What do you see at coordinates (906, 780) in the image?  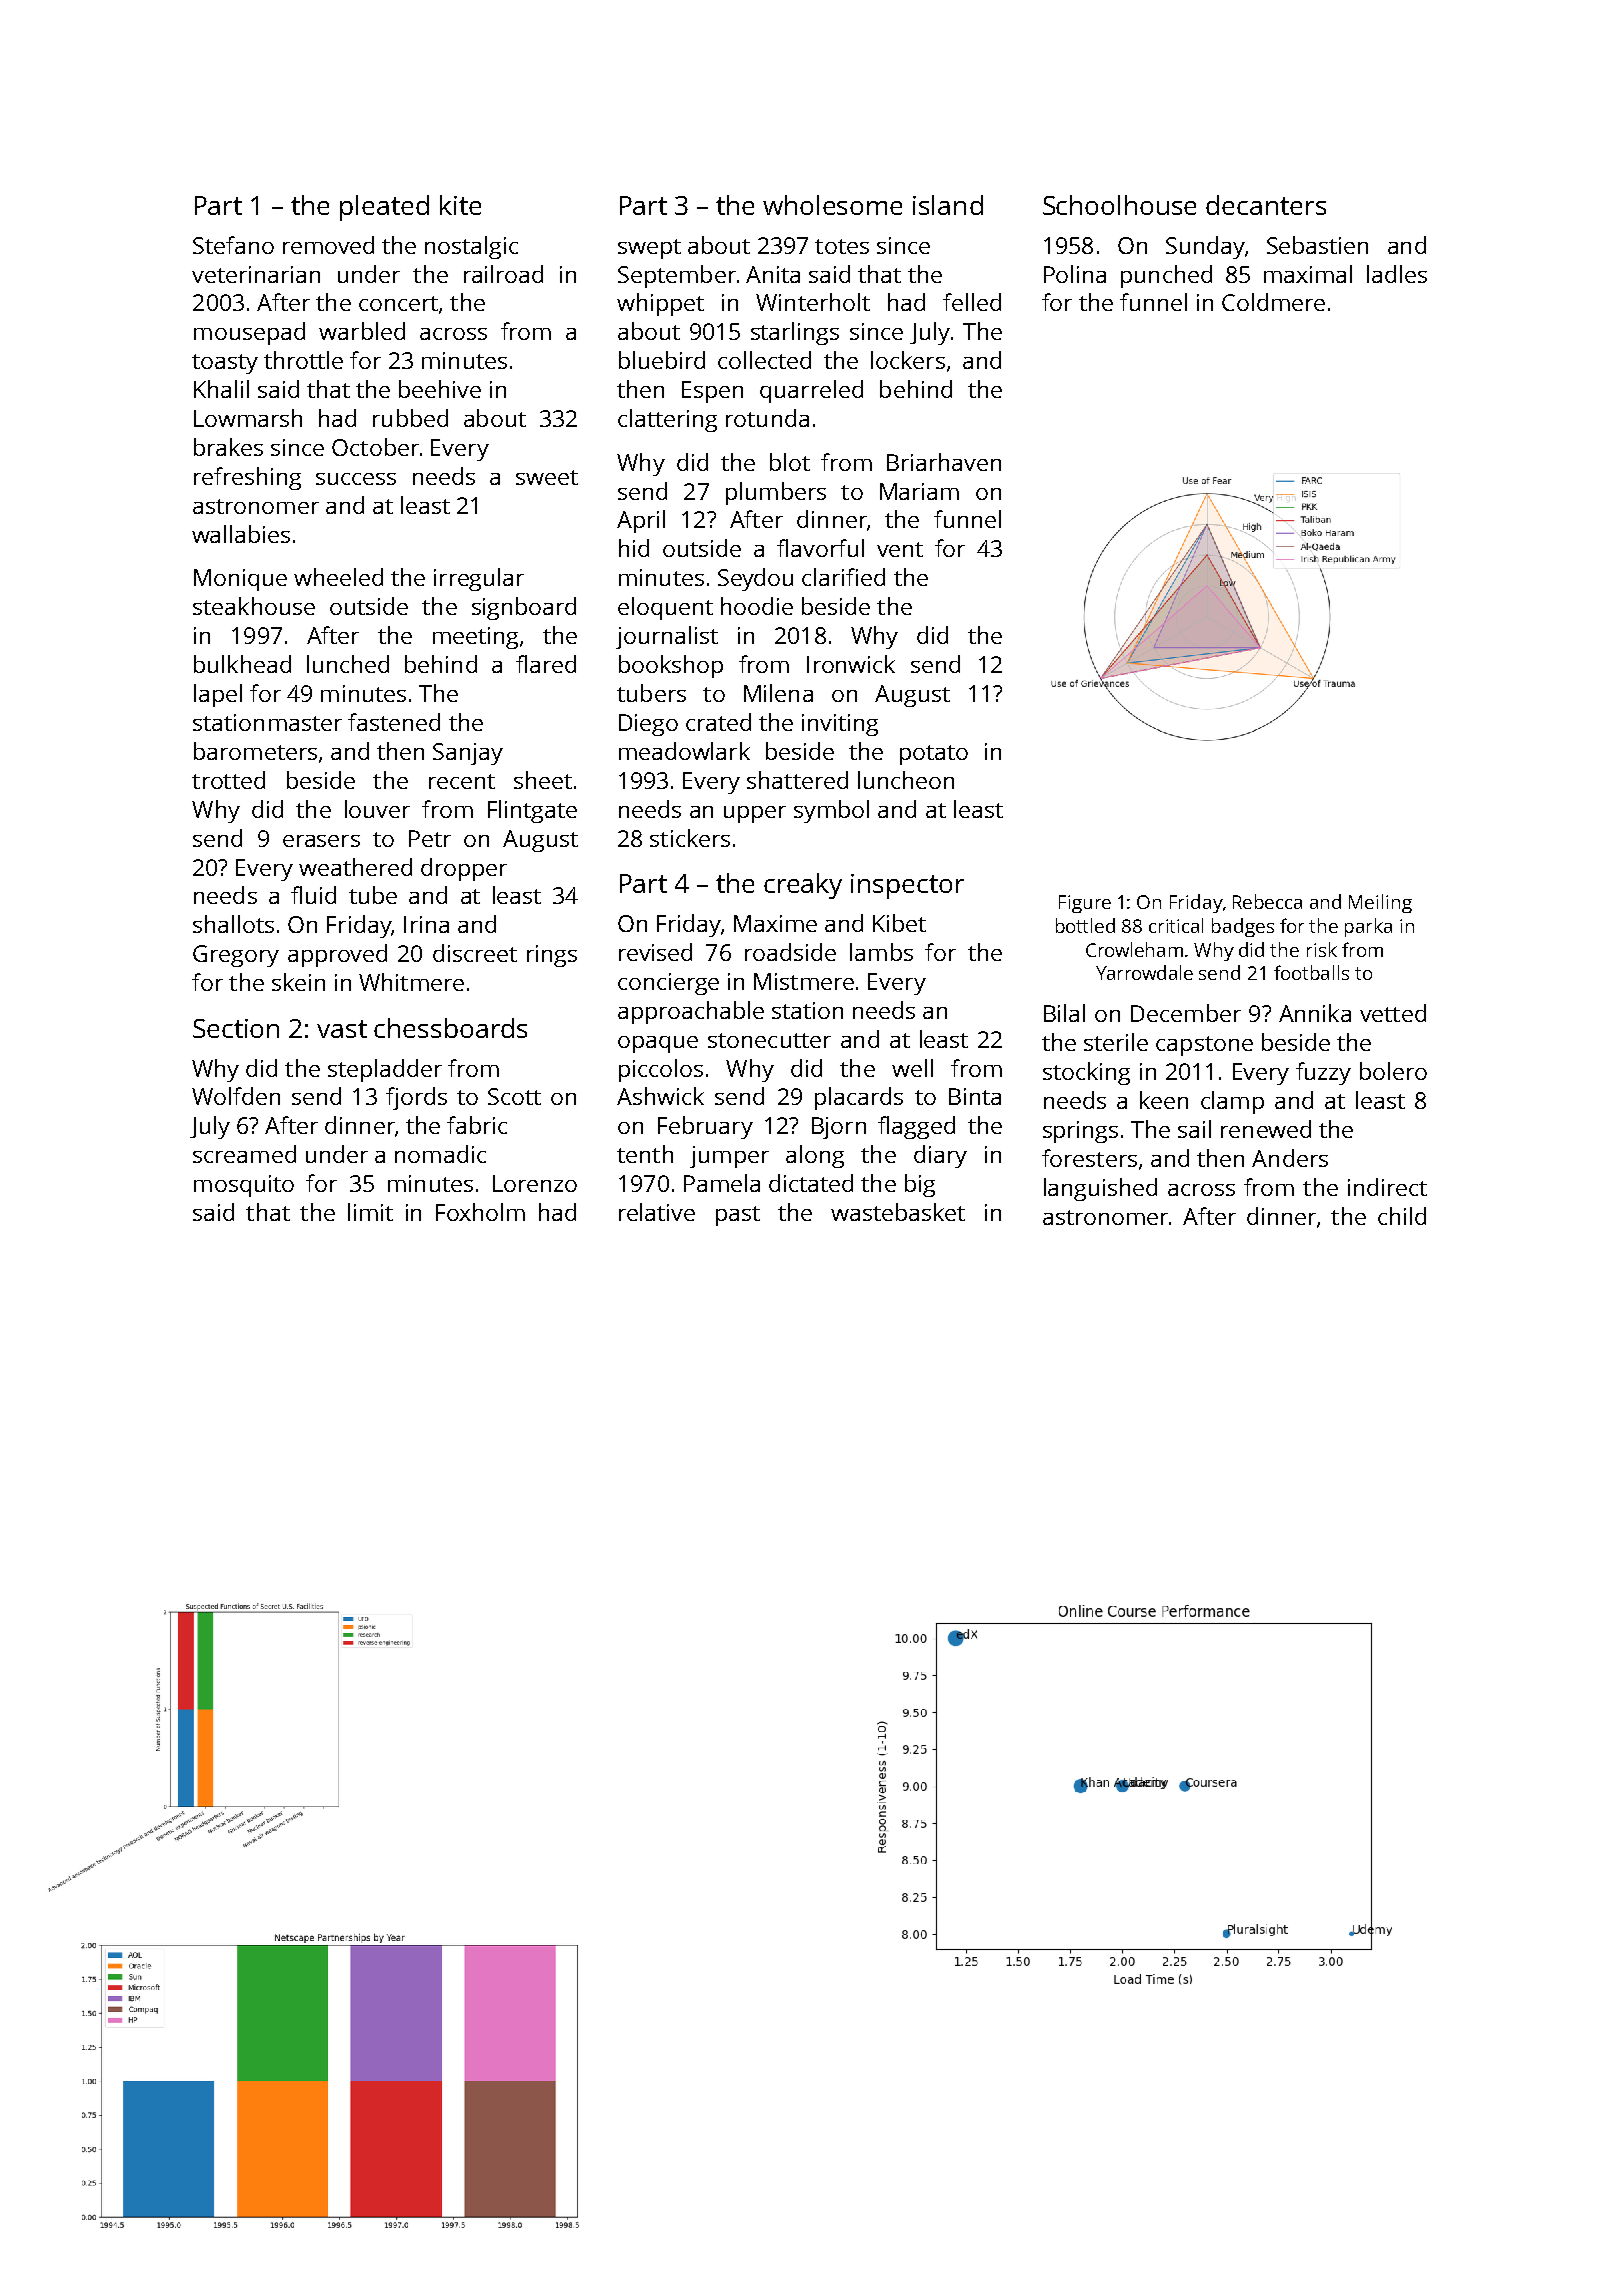 I see `luncheon` at bounding box center [906, 780].
